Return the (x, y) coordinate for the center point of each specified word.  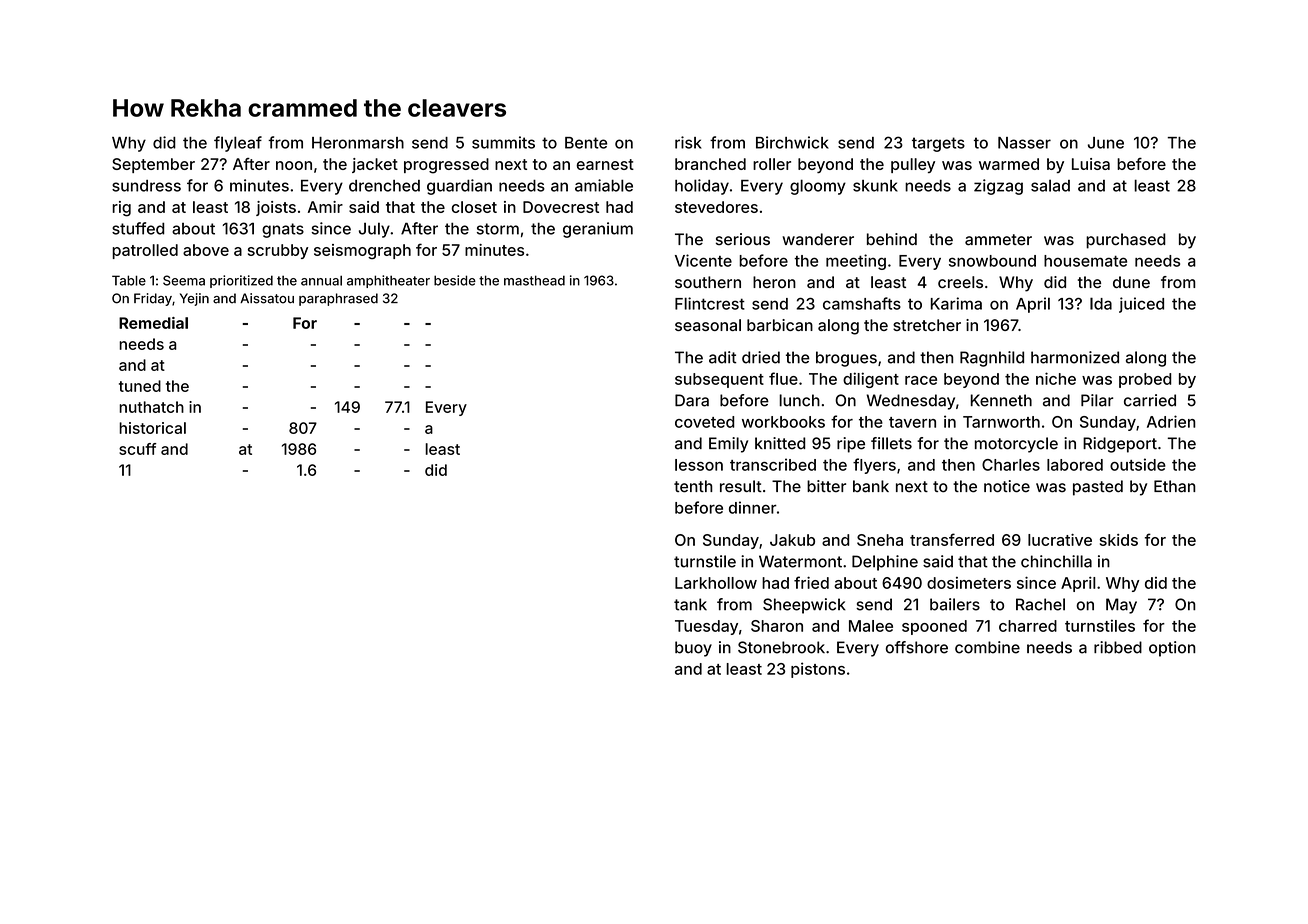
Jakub (792, 540)
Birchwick (792, 142)
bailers (955, 604)
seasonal (708, 325)
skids (1119, 540)
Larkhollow (716, 583)
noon (294, 165)
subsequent (719, 380)
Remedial (153, 323)
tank (690, 604)
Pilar (1097, 400)
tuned (140, 386)
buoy (693, 649)
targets (938, 144)
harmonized (1075, 357)
